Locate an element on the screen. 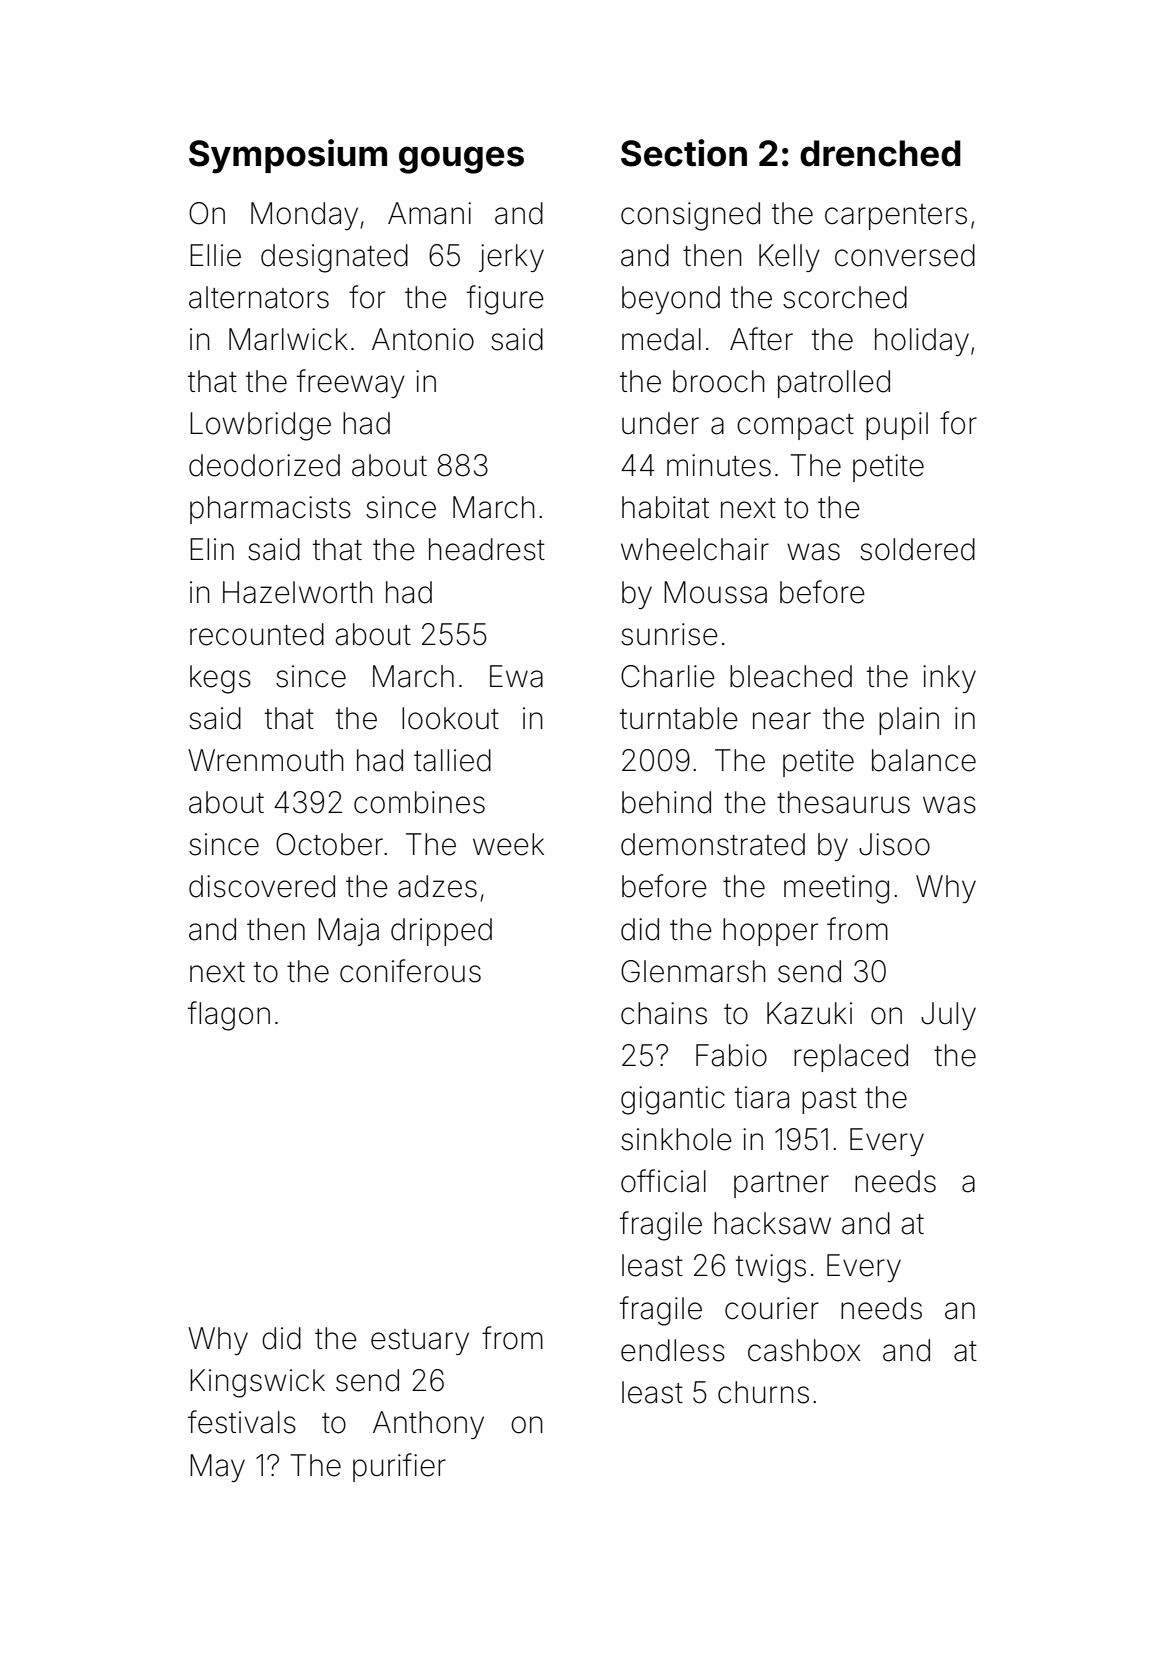 The image size is (1165, 1654). soldered is located at coordinates (917, 549).
